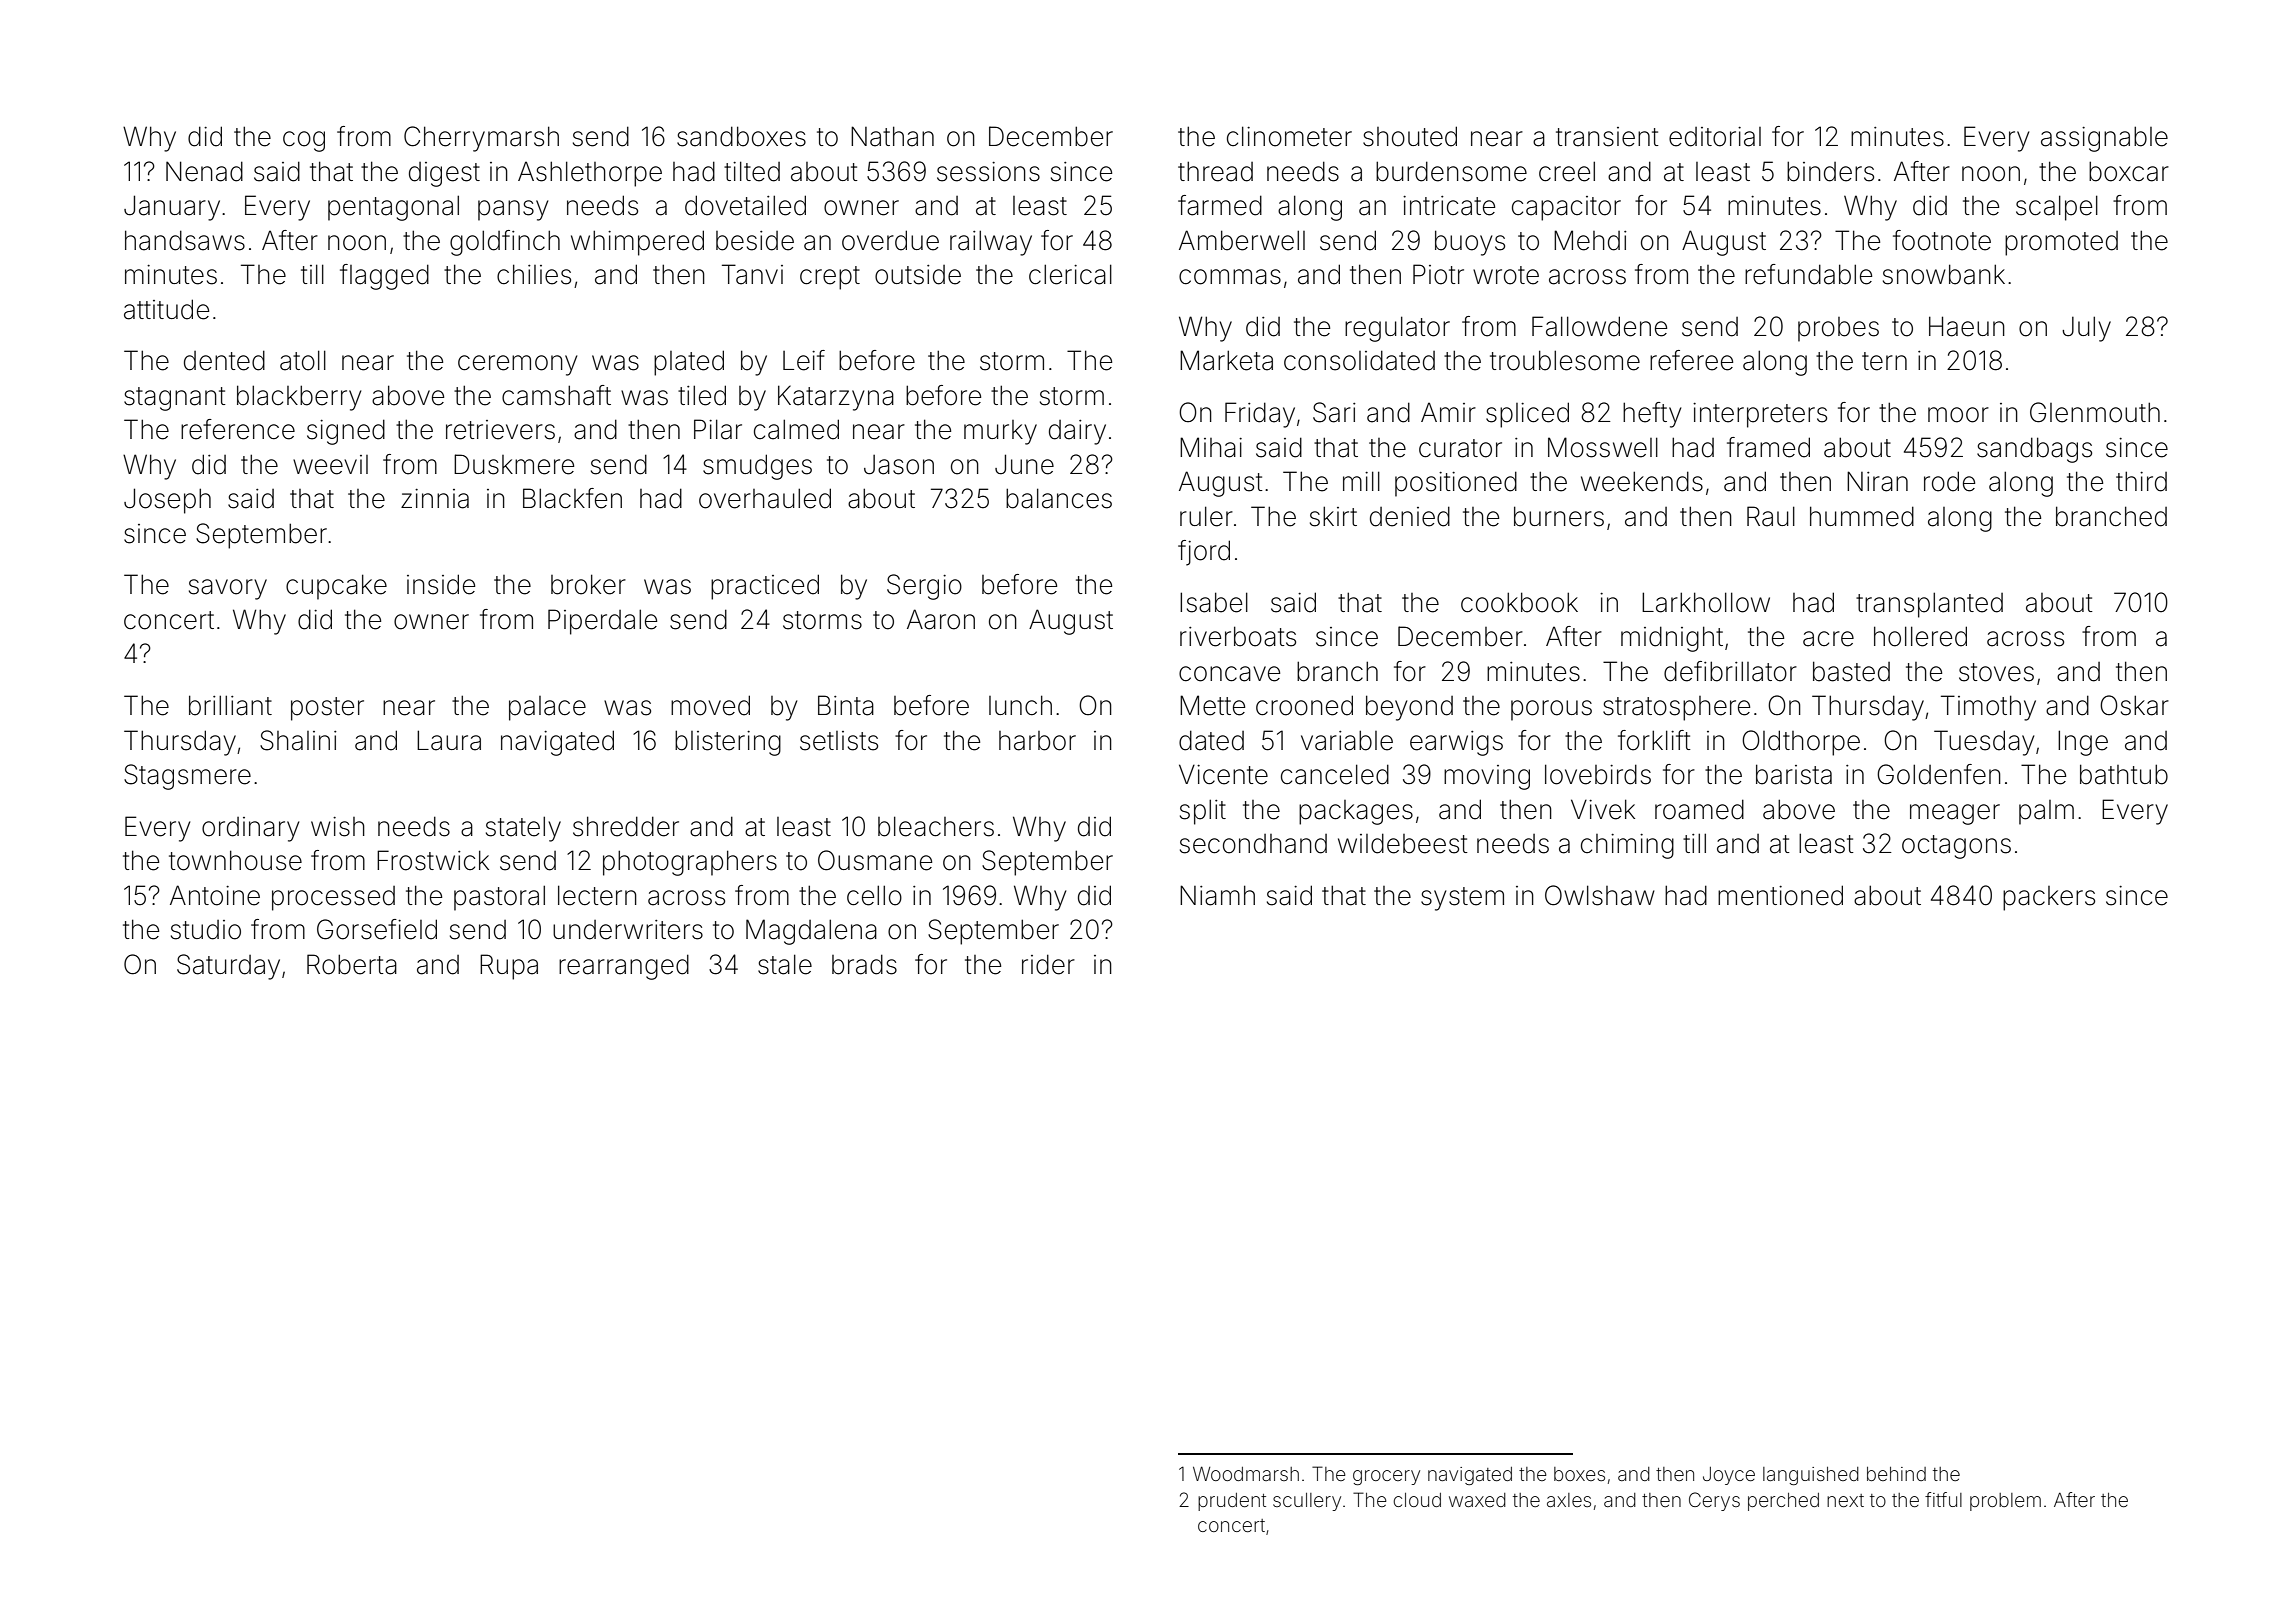 This document has width=2292, height=1620. Describe the element at coordinates (235, 860) in the document. I see `townhouse` at that location.
